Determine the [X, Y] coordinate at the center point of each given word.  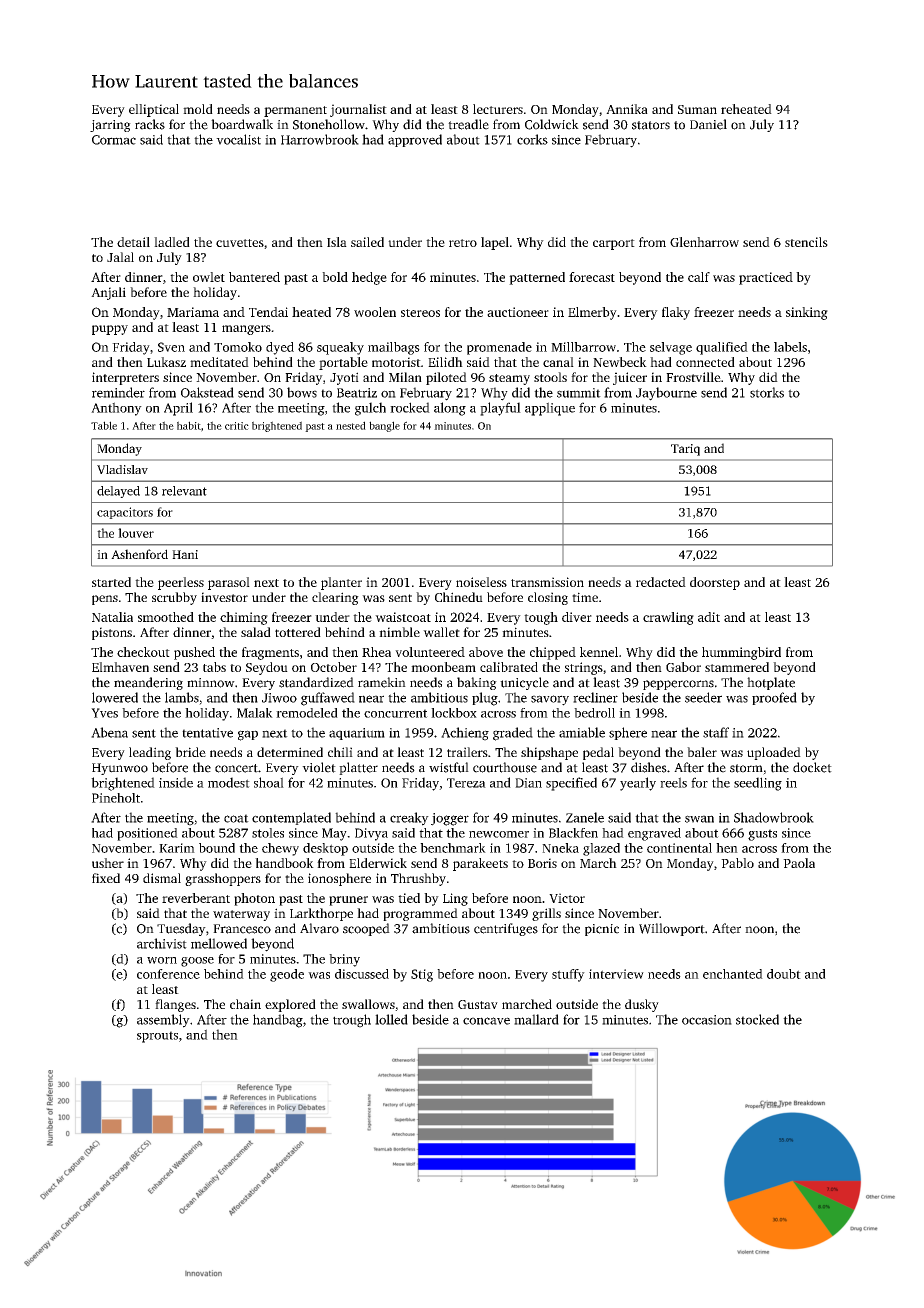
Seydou [267, 668]
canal [558, 362]
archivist [162, 943]
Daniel [708, 124]
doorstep [715, 583]
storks [767, 392]
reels [673, 782]
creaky [409, 819]
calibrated [509, 667]
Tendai [268, 312]
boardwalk [242, 124]
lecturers [498, 109]
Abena [109, 732]
